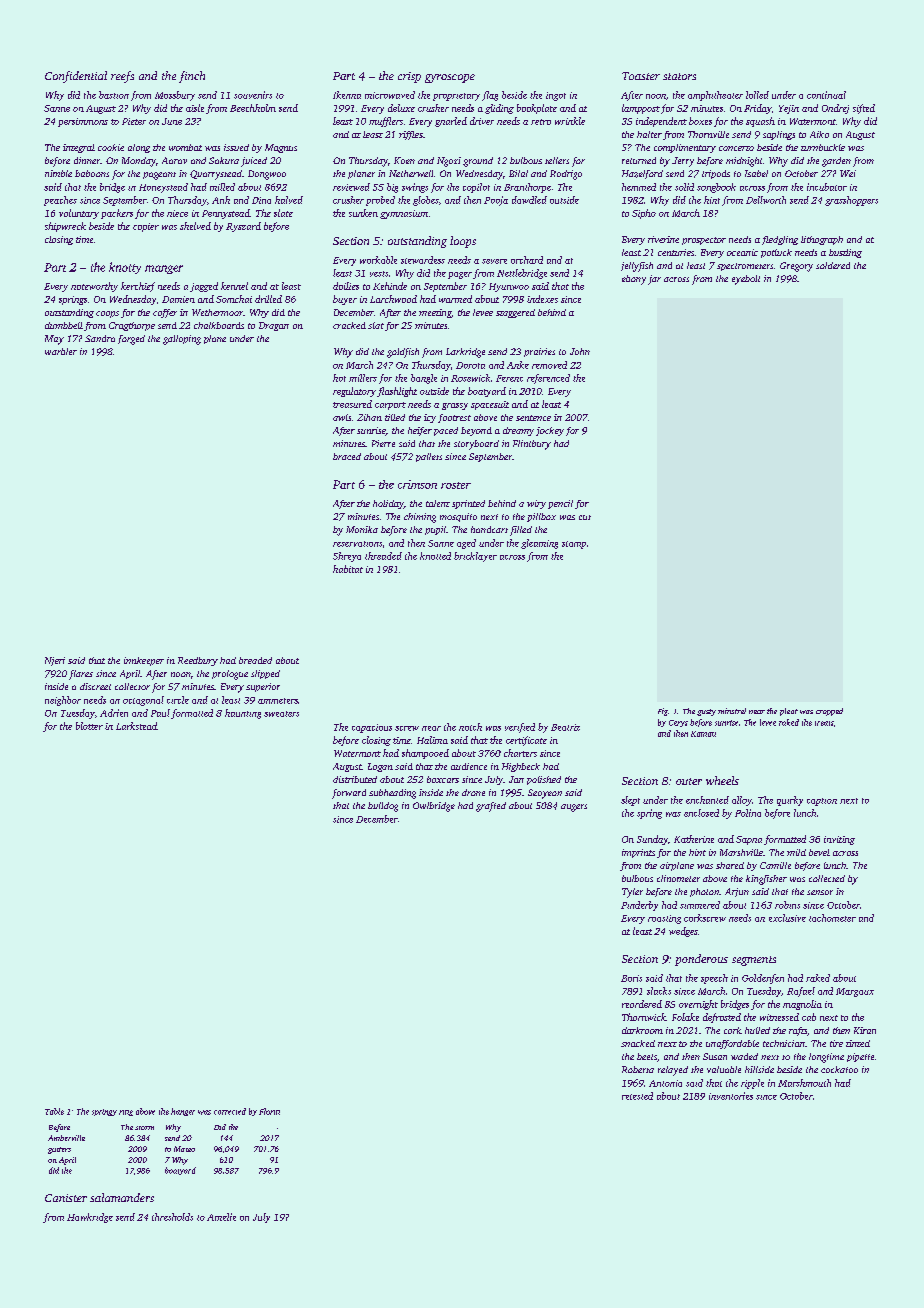 This screenshot has height=1308, width=924. Describe the element at coordinates (715, 1056) in the screenshot. I see `Susan` at that location.
